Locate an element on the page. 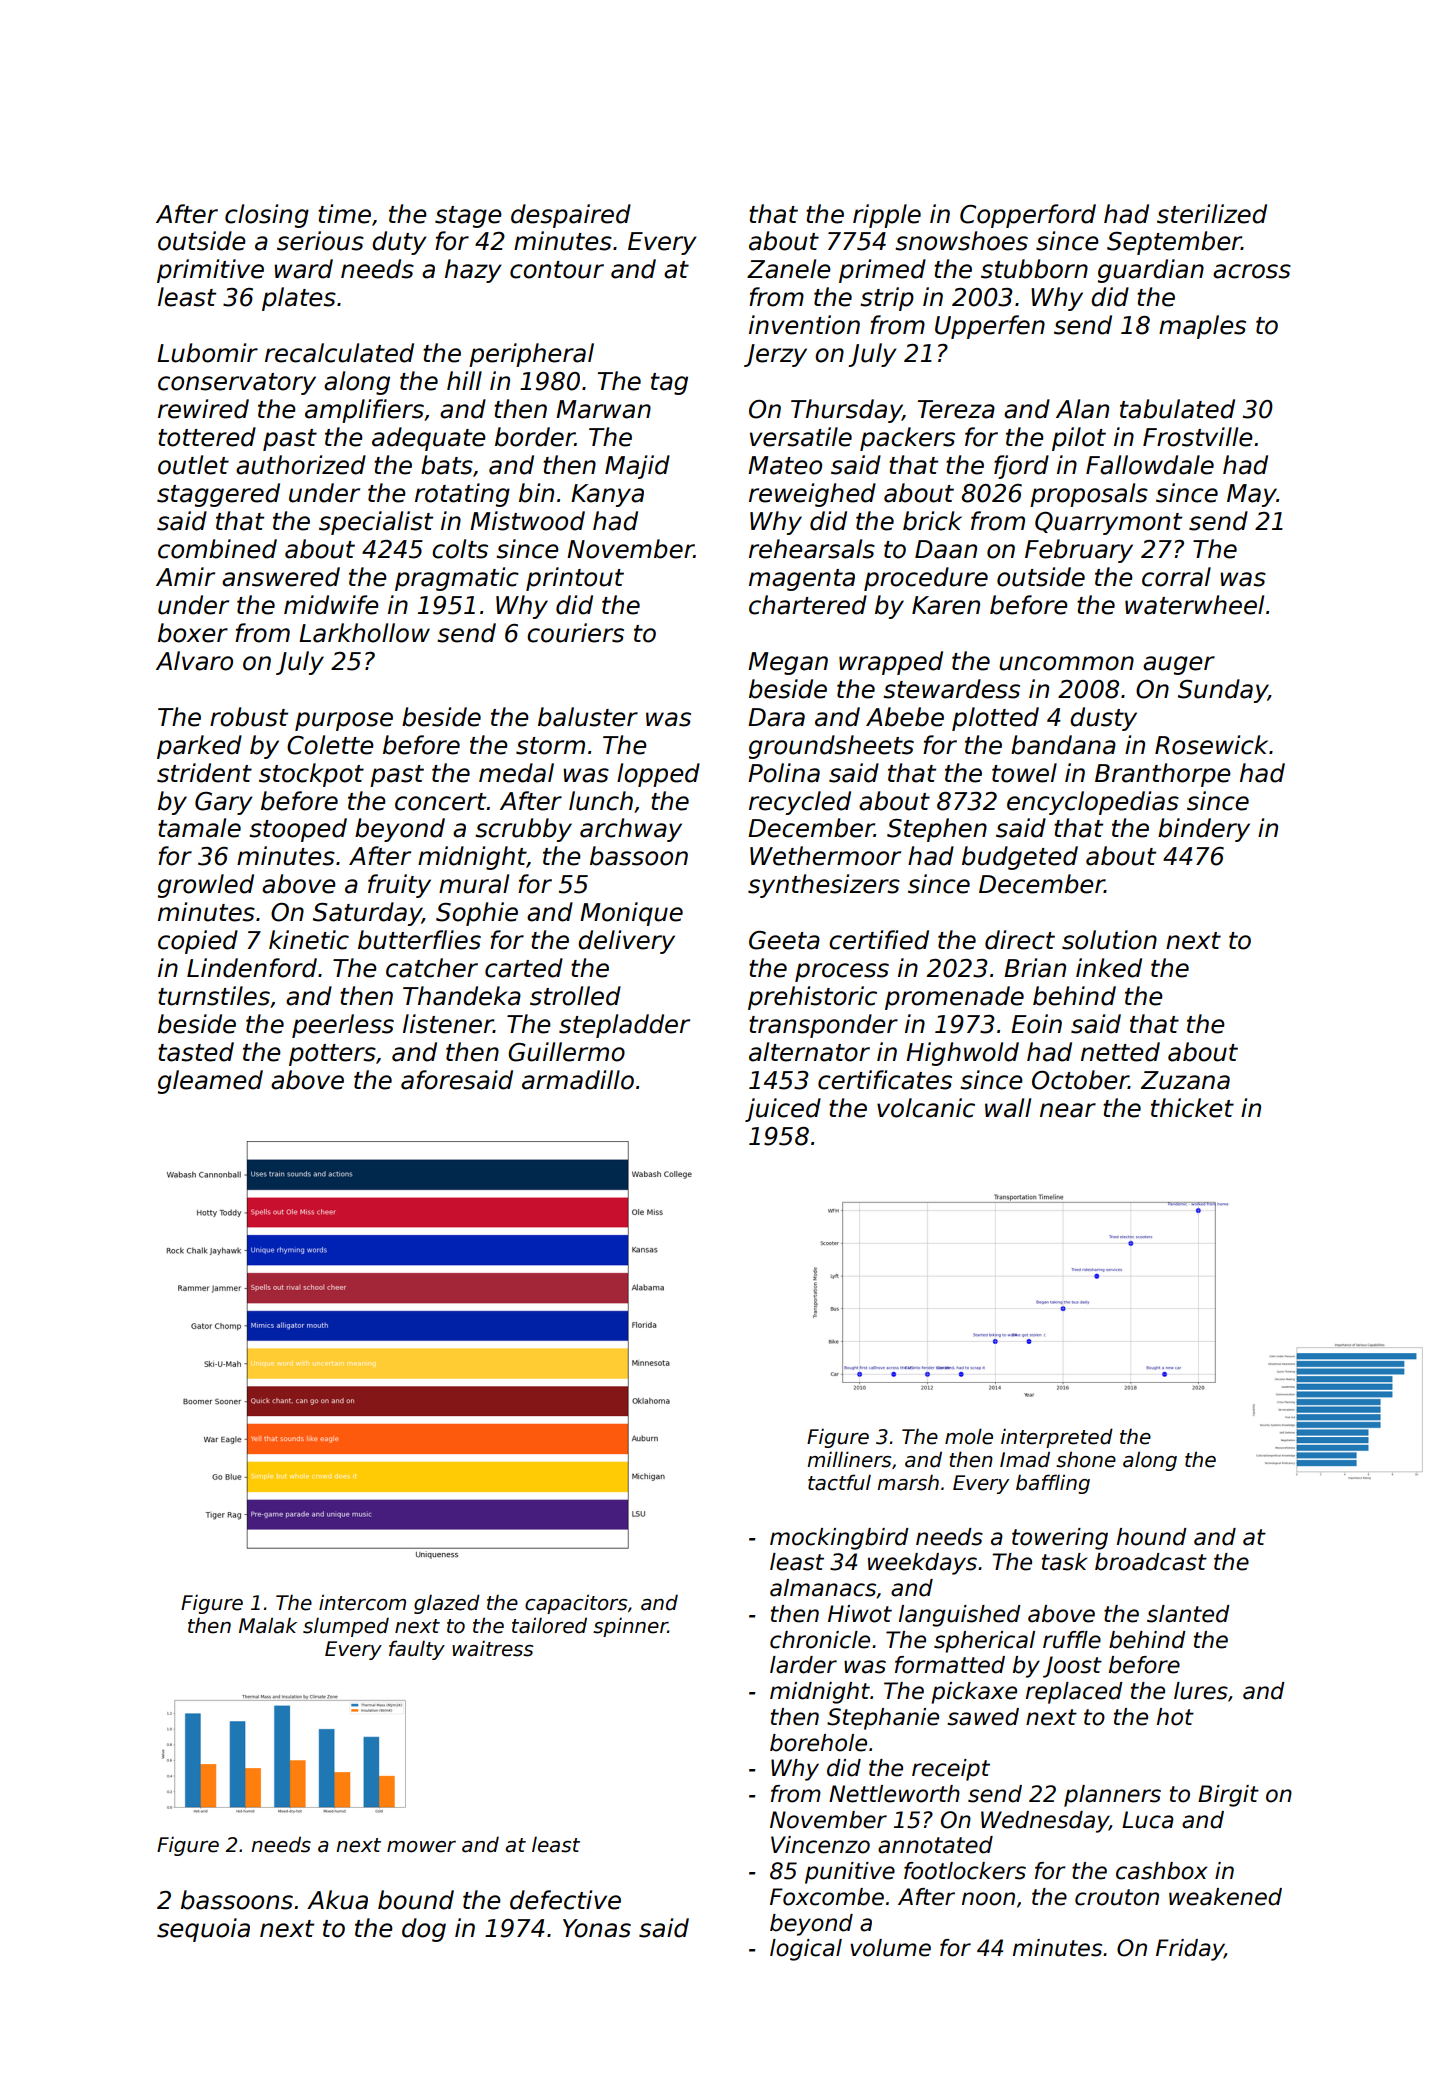 The width and height of the image is (1450, 2100). faulty is located at coordinates (417, 1650).
